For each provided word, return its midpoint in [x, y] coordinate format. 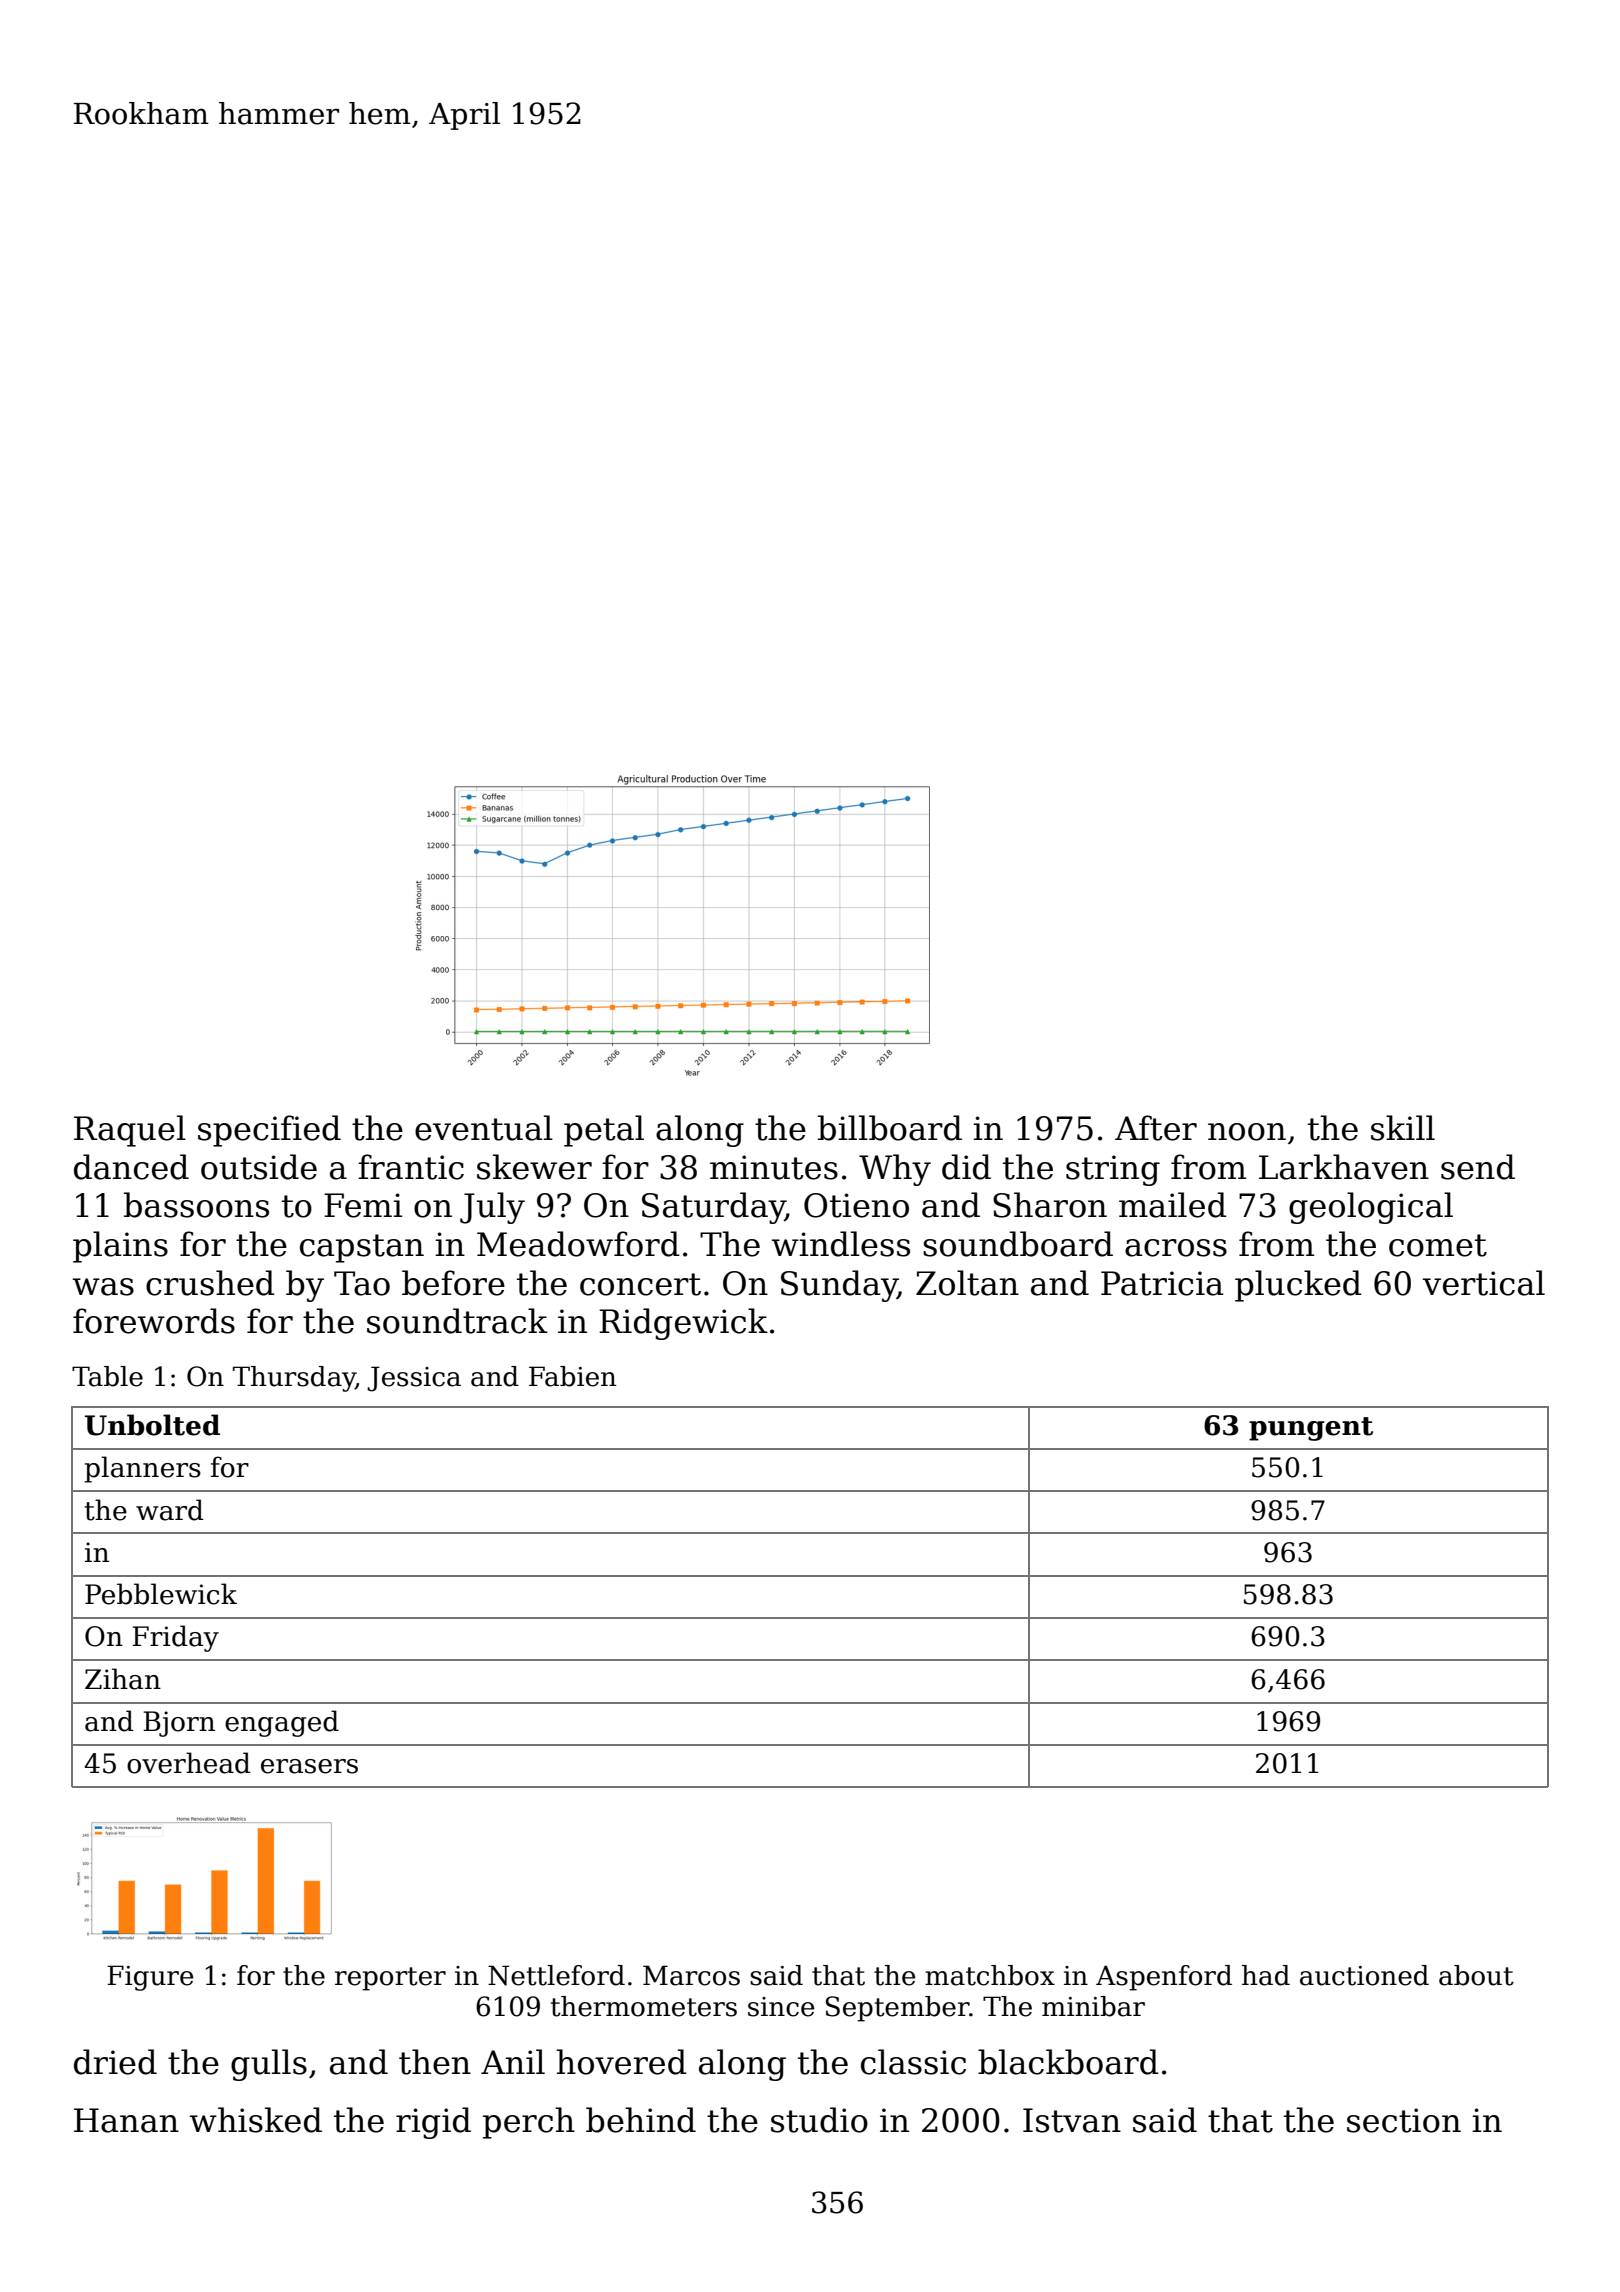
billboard [890, 1128]
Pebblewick [161, 1594]
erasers [309, 1766]
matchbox [990, 1975]
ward [170, 1510]
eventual [484, 1128]
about [1476, 1975]
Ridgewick [683, 1324]
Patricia [1162, 1283]
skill [1403, 1128]
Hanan [126, 2120]
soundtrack [457, 1321]
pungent [1311, 1429]
